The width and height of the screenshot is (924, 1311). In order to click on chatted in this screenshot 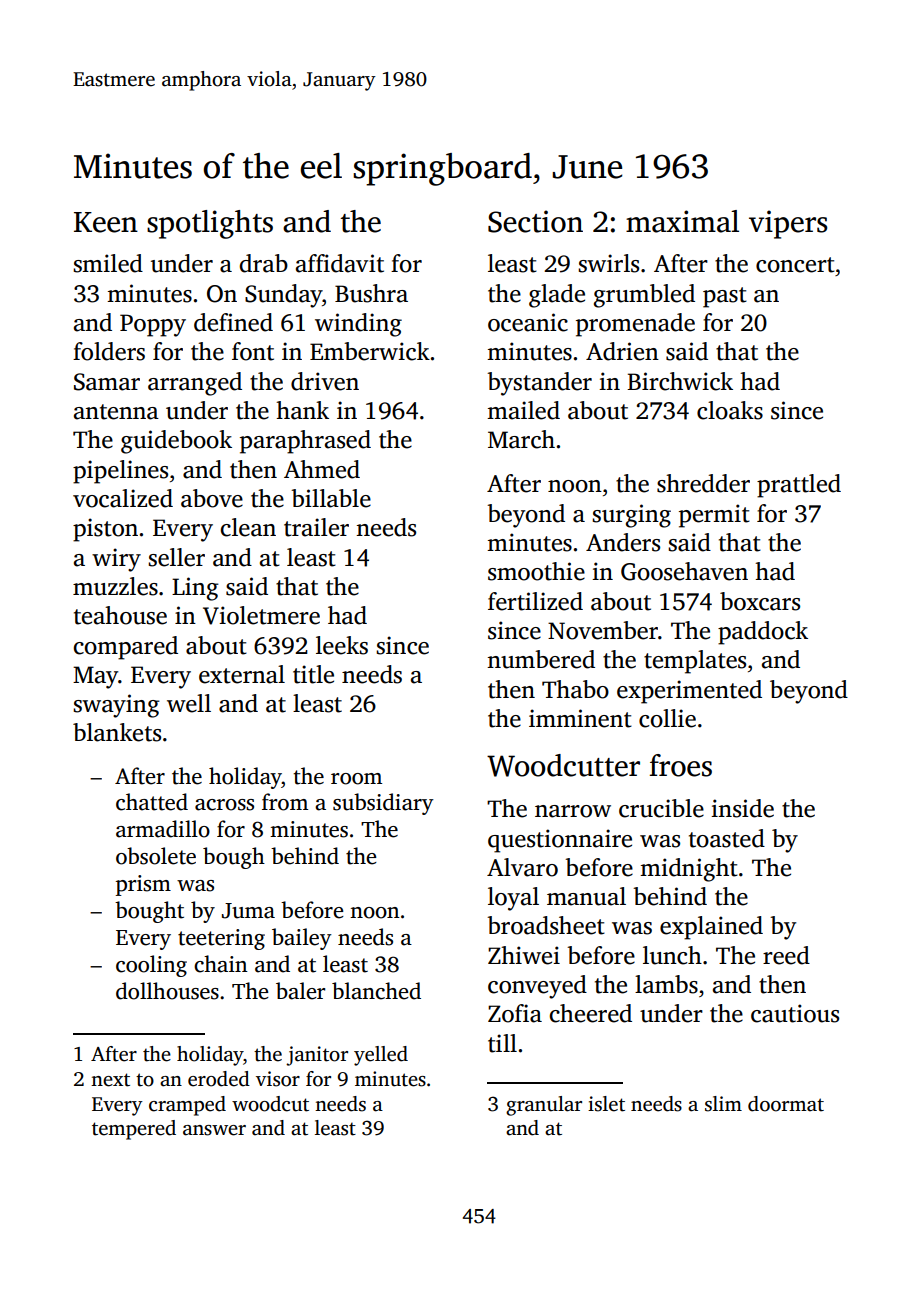, I will do `click(152, 802)`.
